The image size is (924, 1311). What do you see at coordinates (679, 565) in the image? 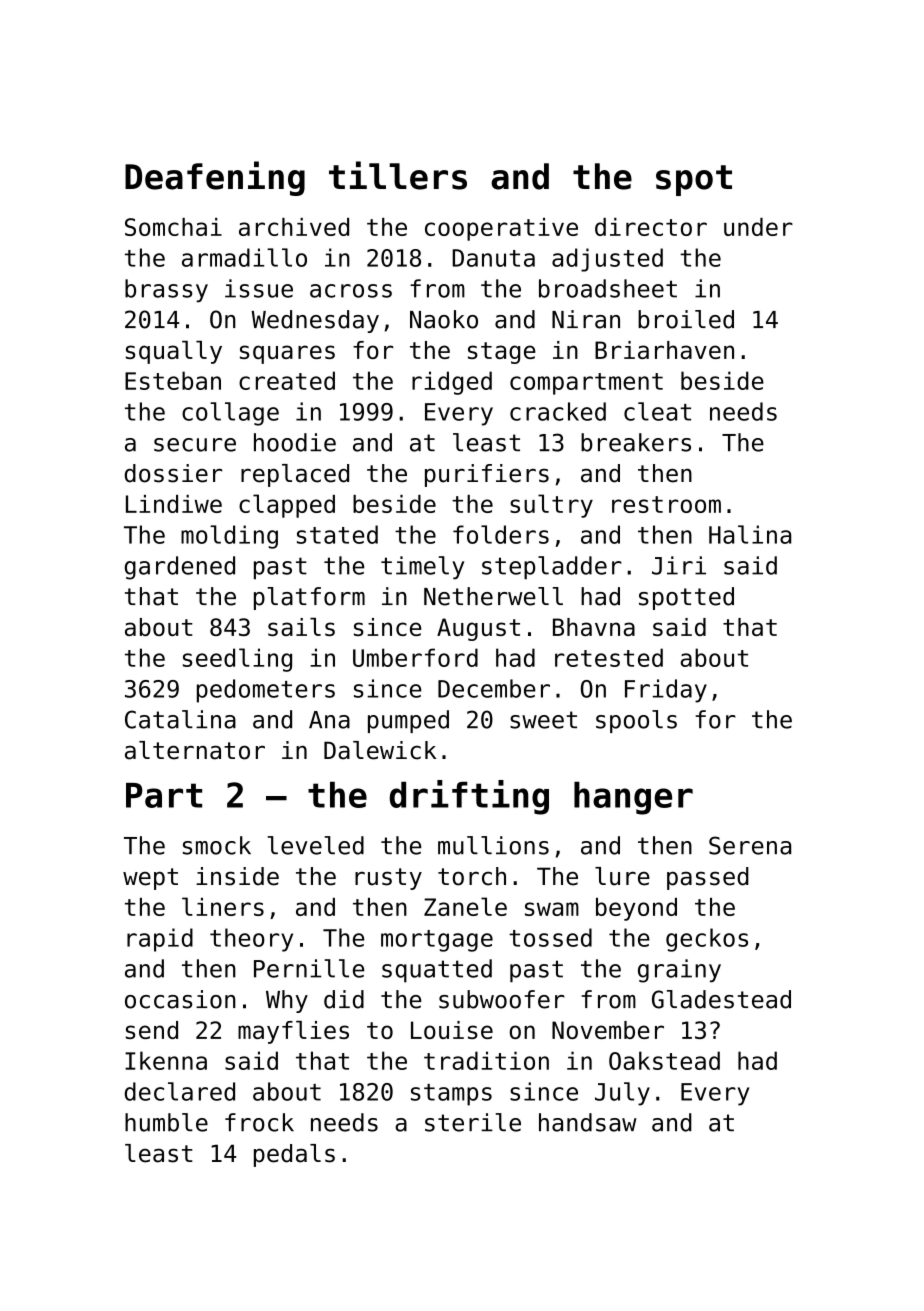
I see `Jiri` at bounding box center [679, 565].
